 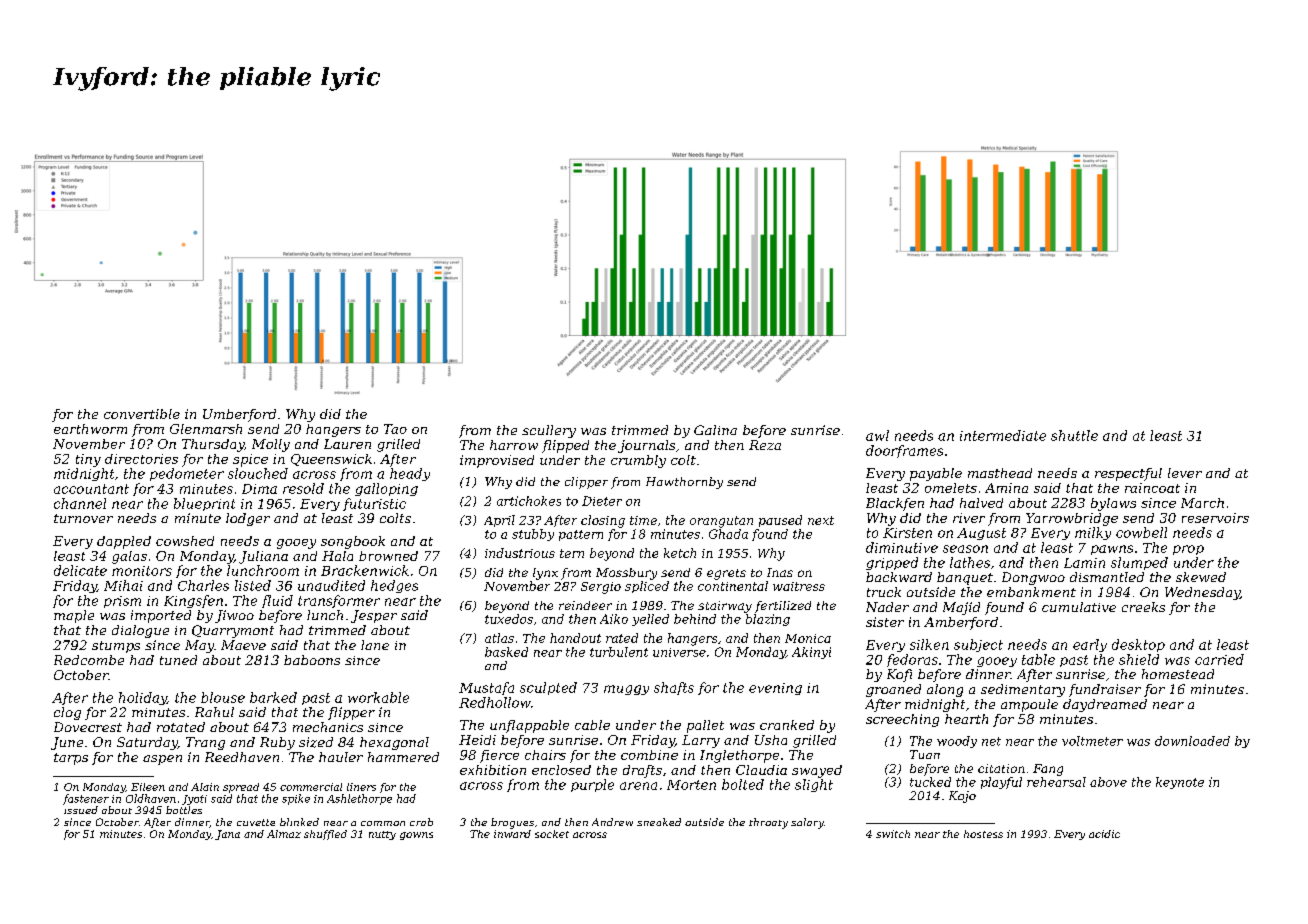 What do you see at coordinates (143, 698) in the screenshot?
I see `holiday` at bounding box center [143, 698].
